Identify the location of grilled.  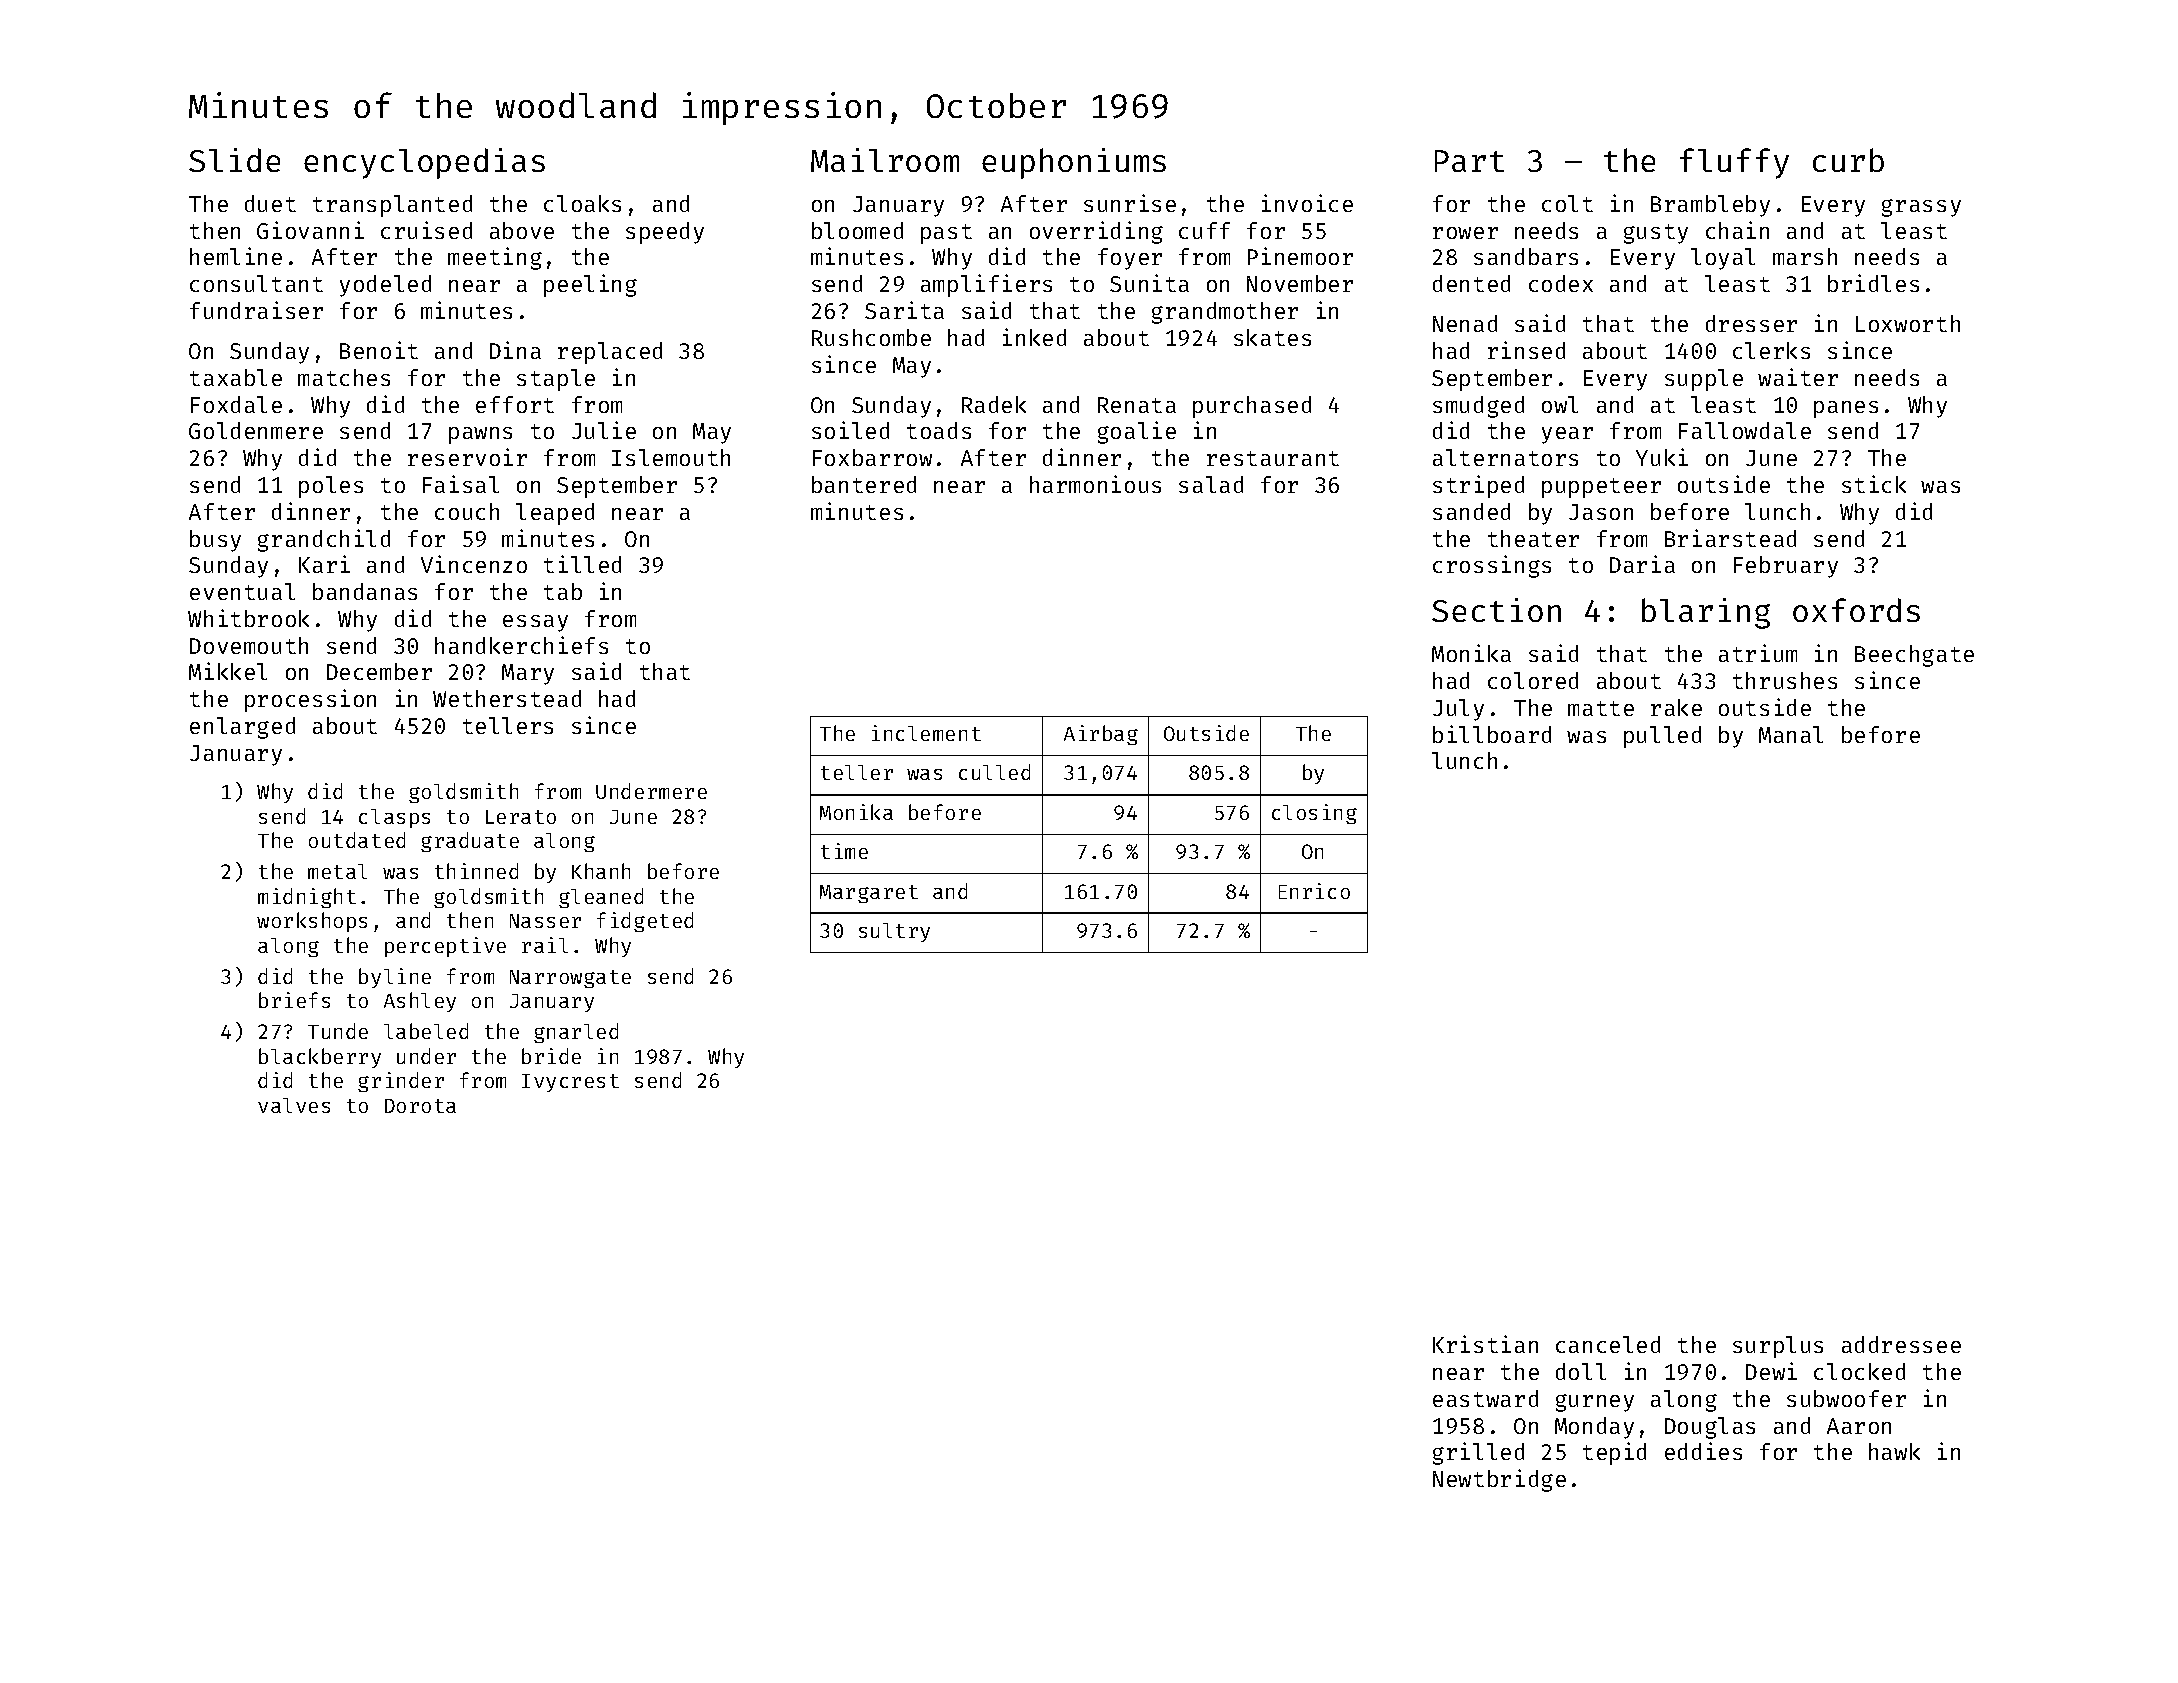
(1478, 1453).
